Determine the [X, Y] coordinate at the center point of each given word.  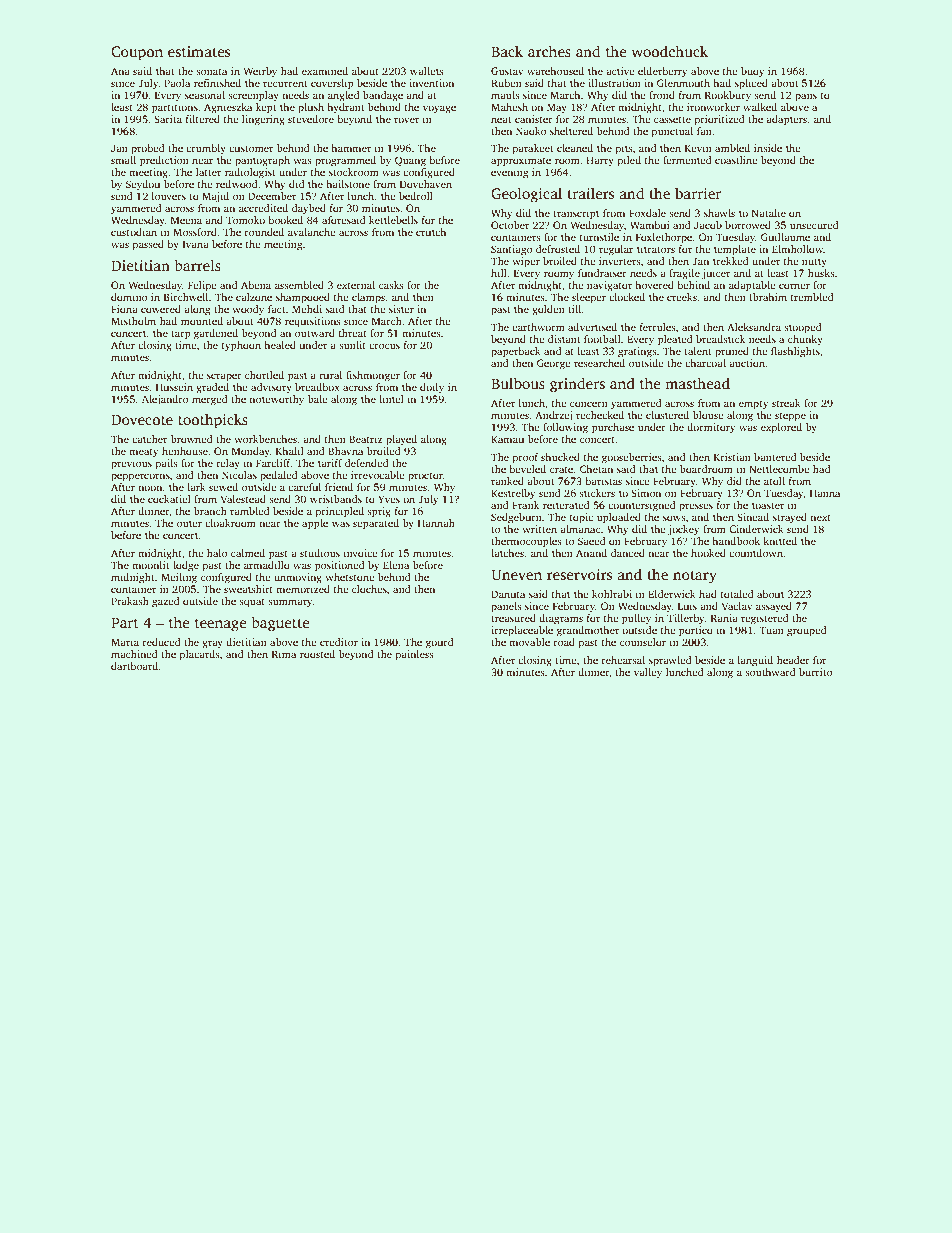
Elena [396, 565]
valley [648, 673]
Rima [284, 654]
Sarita [168, 119]
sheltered [571, 131]
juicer [716, 274]
